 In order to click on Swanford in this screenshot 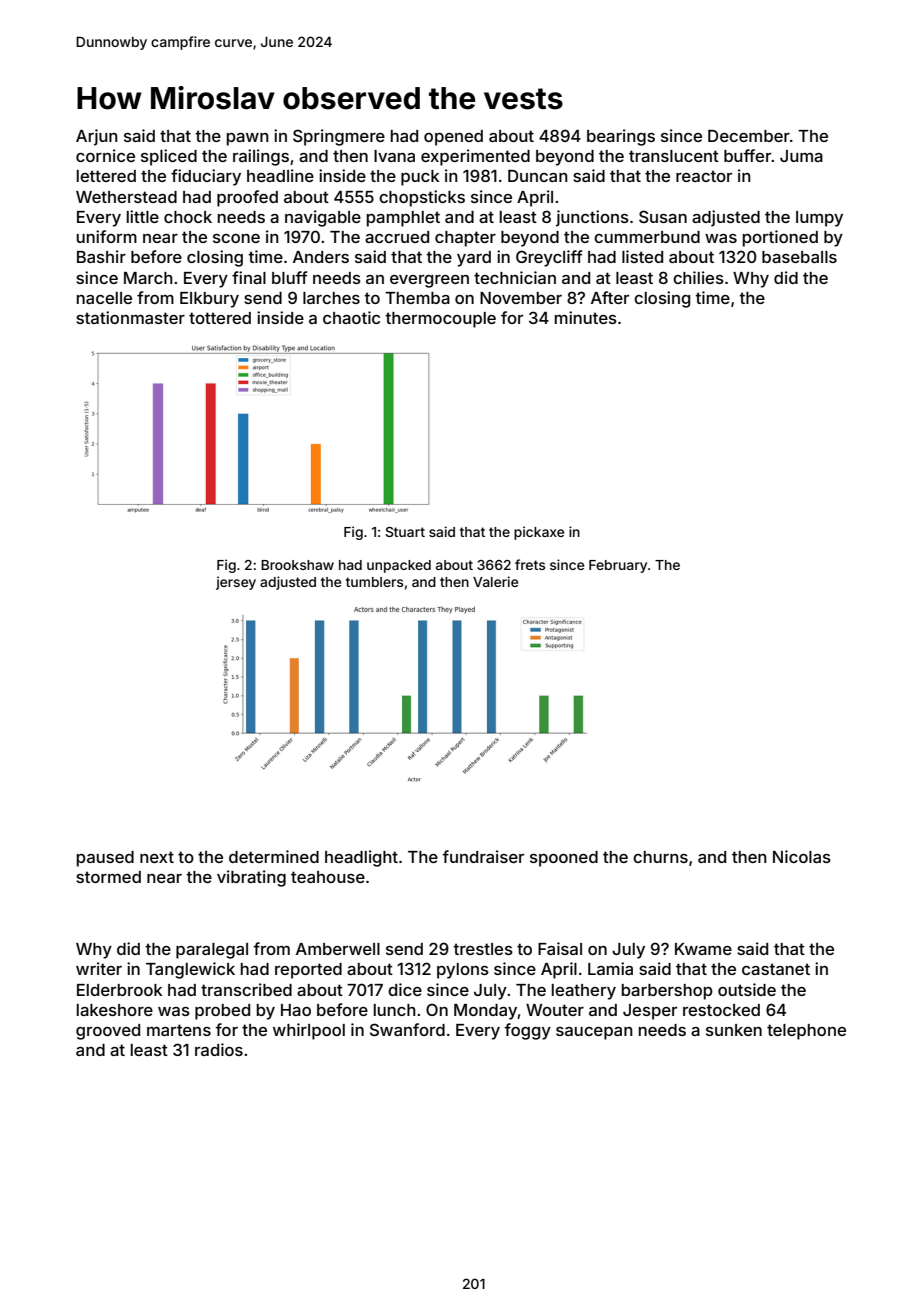, I will do `click(407, 1029)`.
